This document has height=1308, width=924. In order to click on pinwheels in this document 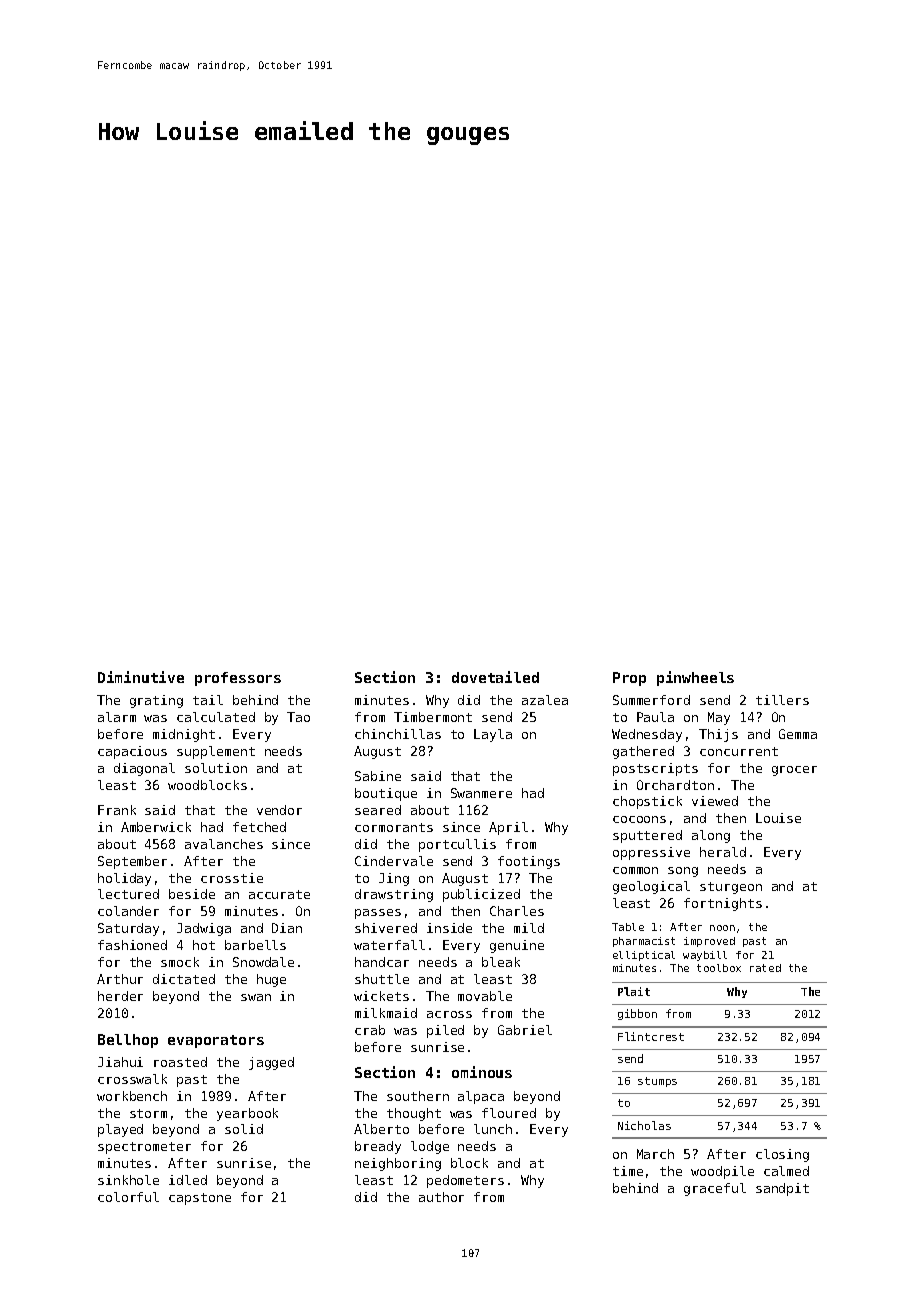, I will do `click(695, 678)`.
